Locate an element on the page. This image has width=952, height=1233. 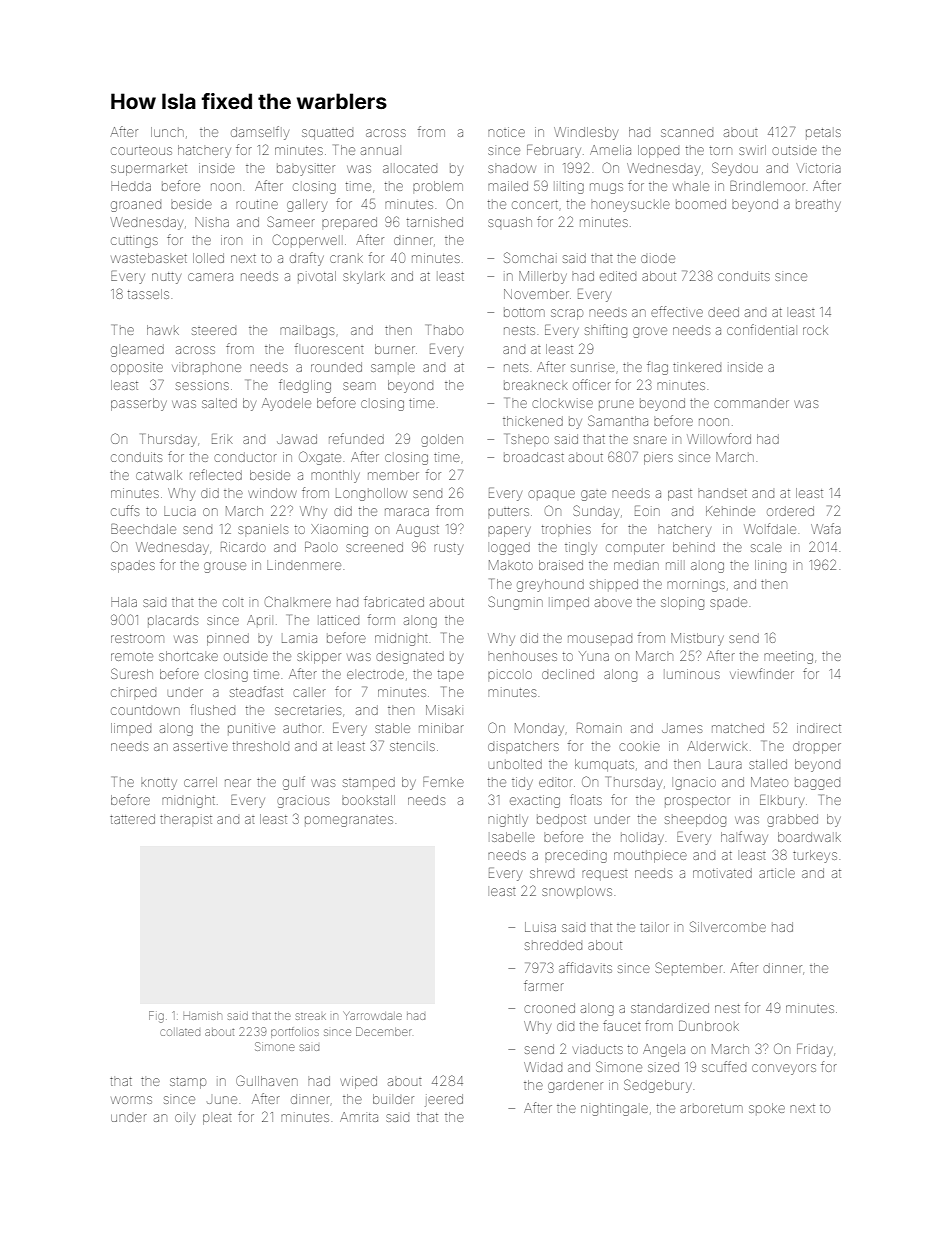
lunch is located at coordinates (167, 132).
